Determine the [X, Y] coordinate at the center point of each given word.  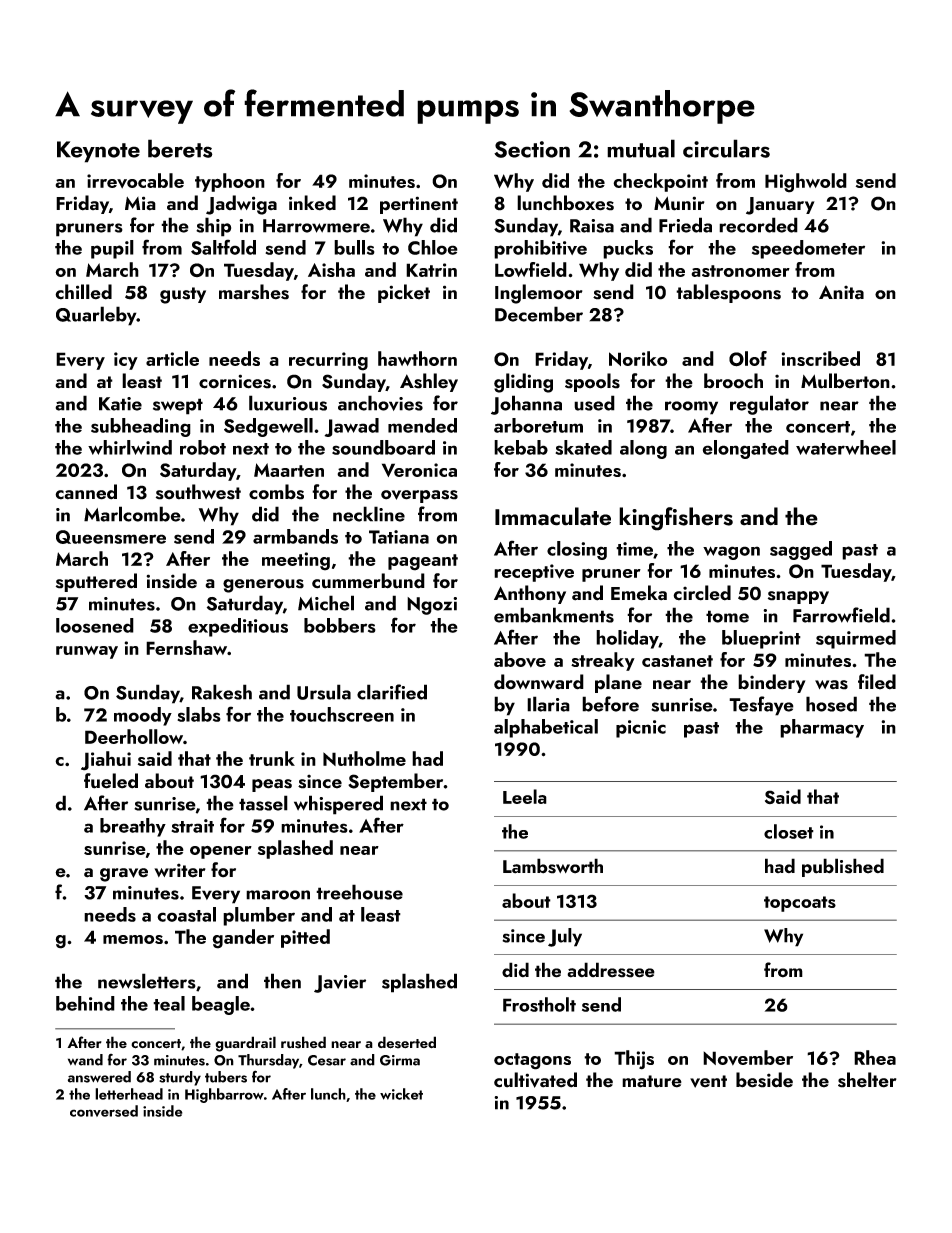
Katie [120, 404]
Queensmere [111, 537]
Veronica [419, 470]
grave [124, 875]
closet [789, 831]
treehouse [359, 892]
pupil [112, 249]
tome [727, 616]
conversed [104, 1111]
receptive [534, 573]
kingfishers [676, 519]
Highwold [806, 183]
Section [532, 149]
